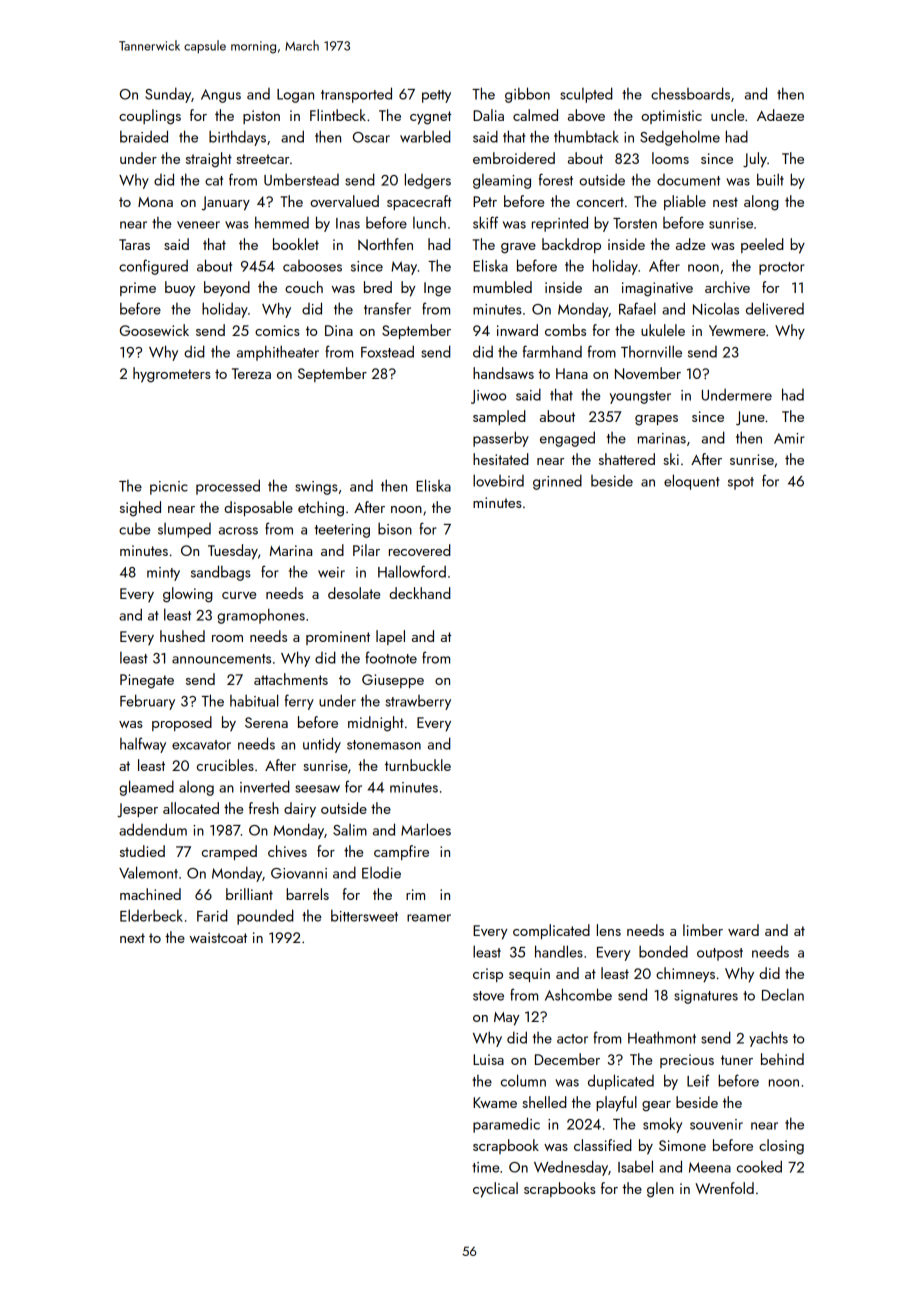  What do you see at coordinates (331, 572) in the image?
I see `weir` at bounding box center [331, 572].
